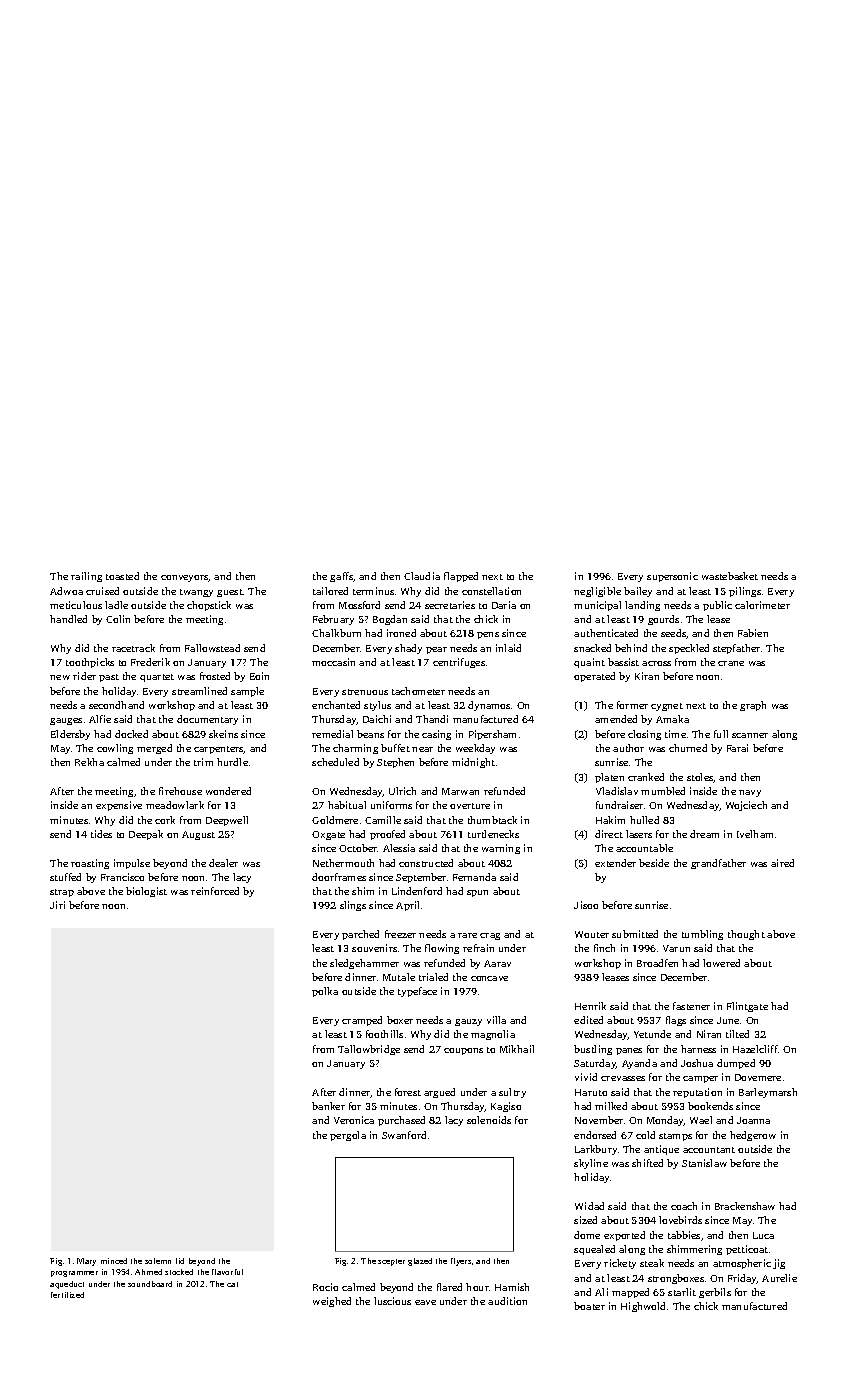 The height and width of the screenshot is (1400, 849). Describe the element at coordinates (461, 577) in the screenshot. I see `flapped` at that location.
